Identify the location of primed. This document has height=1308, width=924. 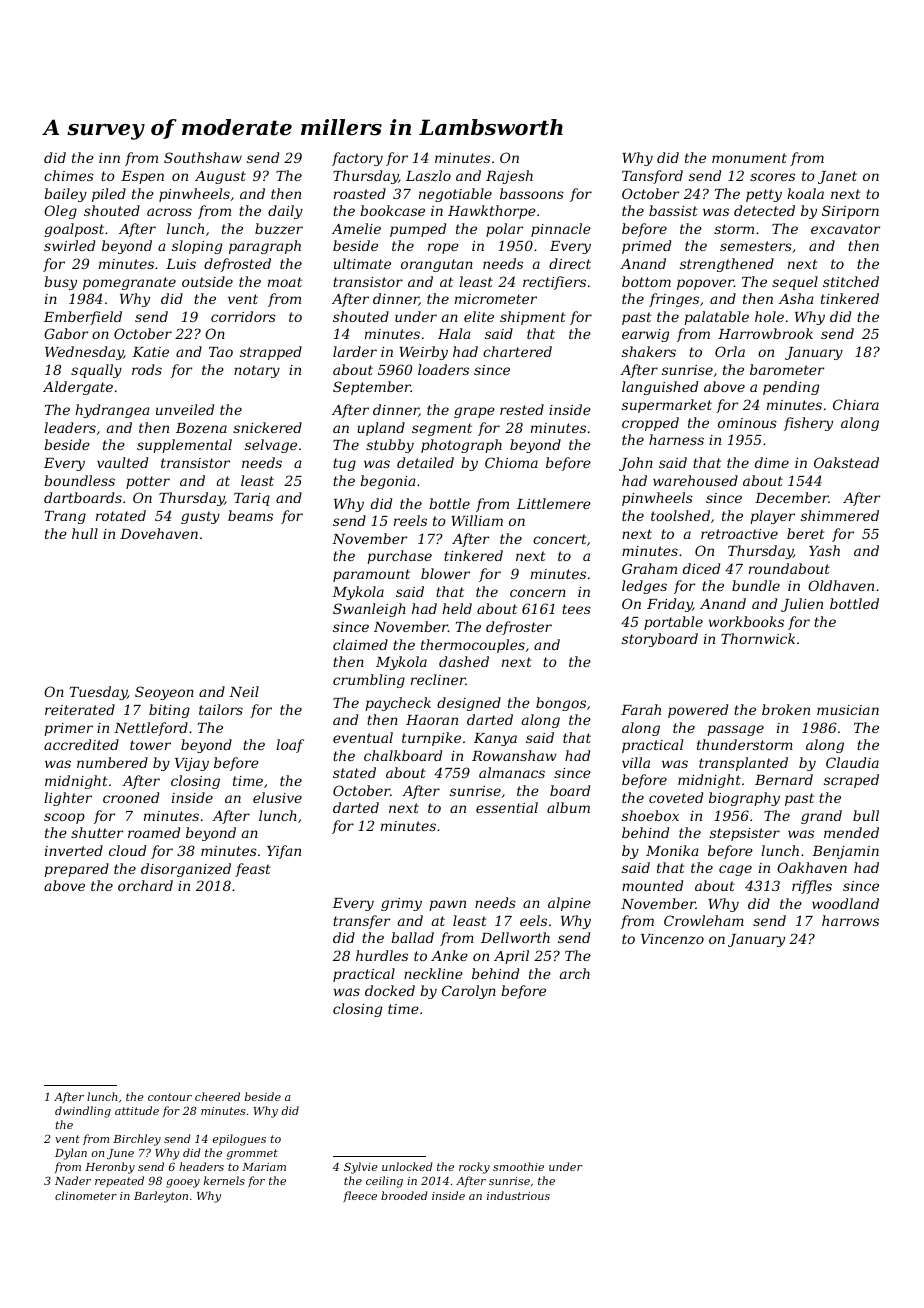
(646, 247).
